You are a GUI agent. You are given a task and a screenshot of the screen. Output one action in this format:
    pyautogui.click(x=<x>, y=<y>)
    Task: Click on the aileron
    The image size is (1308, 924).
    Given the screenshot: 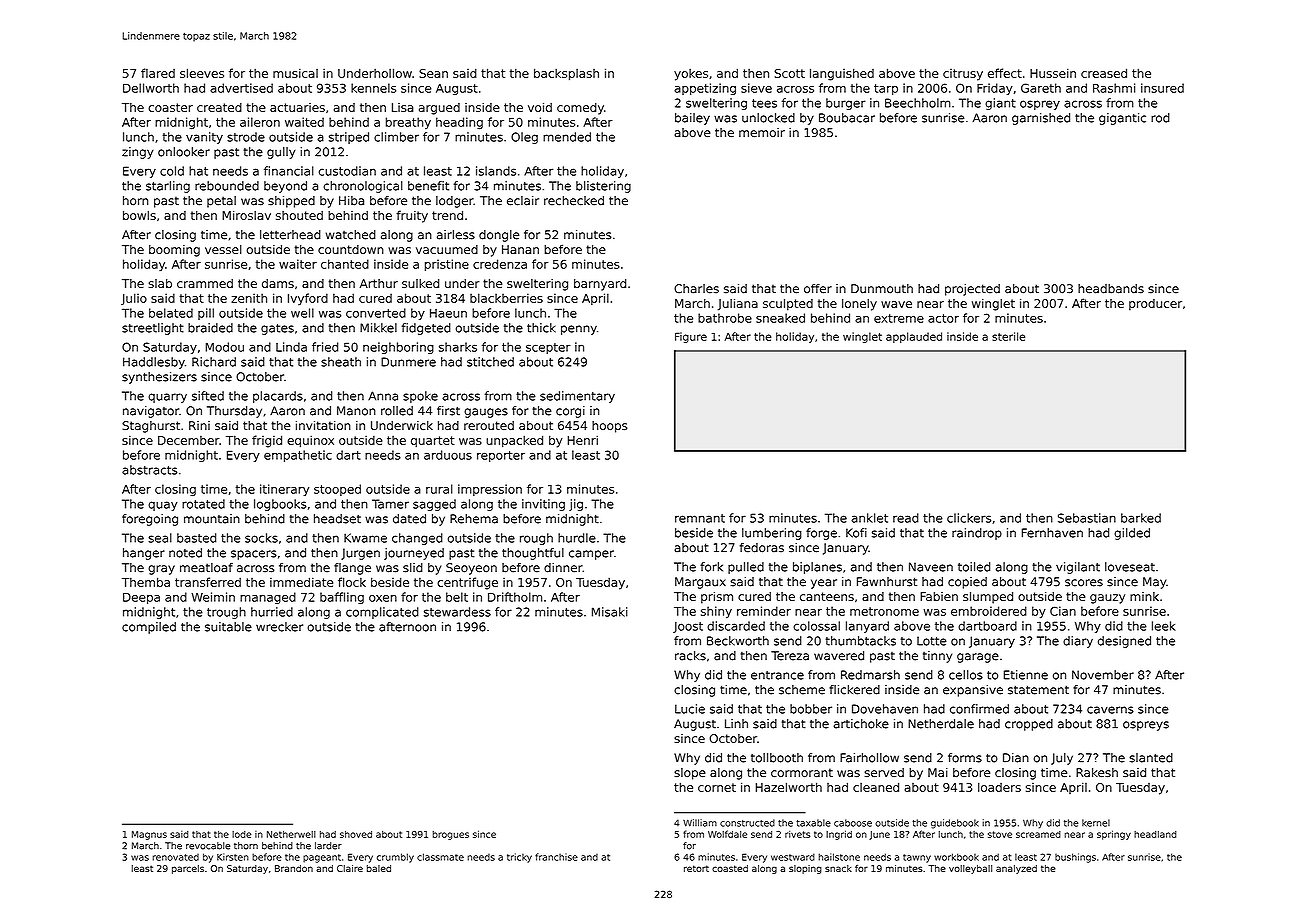 What is the action you would take?
    pyautogui.click(x=260, y=122)
